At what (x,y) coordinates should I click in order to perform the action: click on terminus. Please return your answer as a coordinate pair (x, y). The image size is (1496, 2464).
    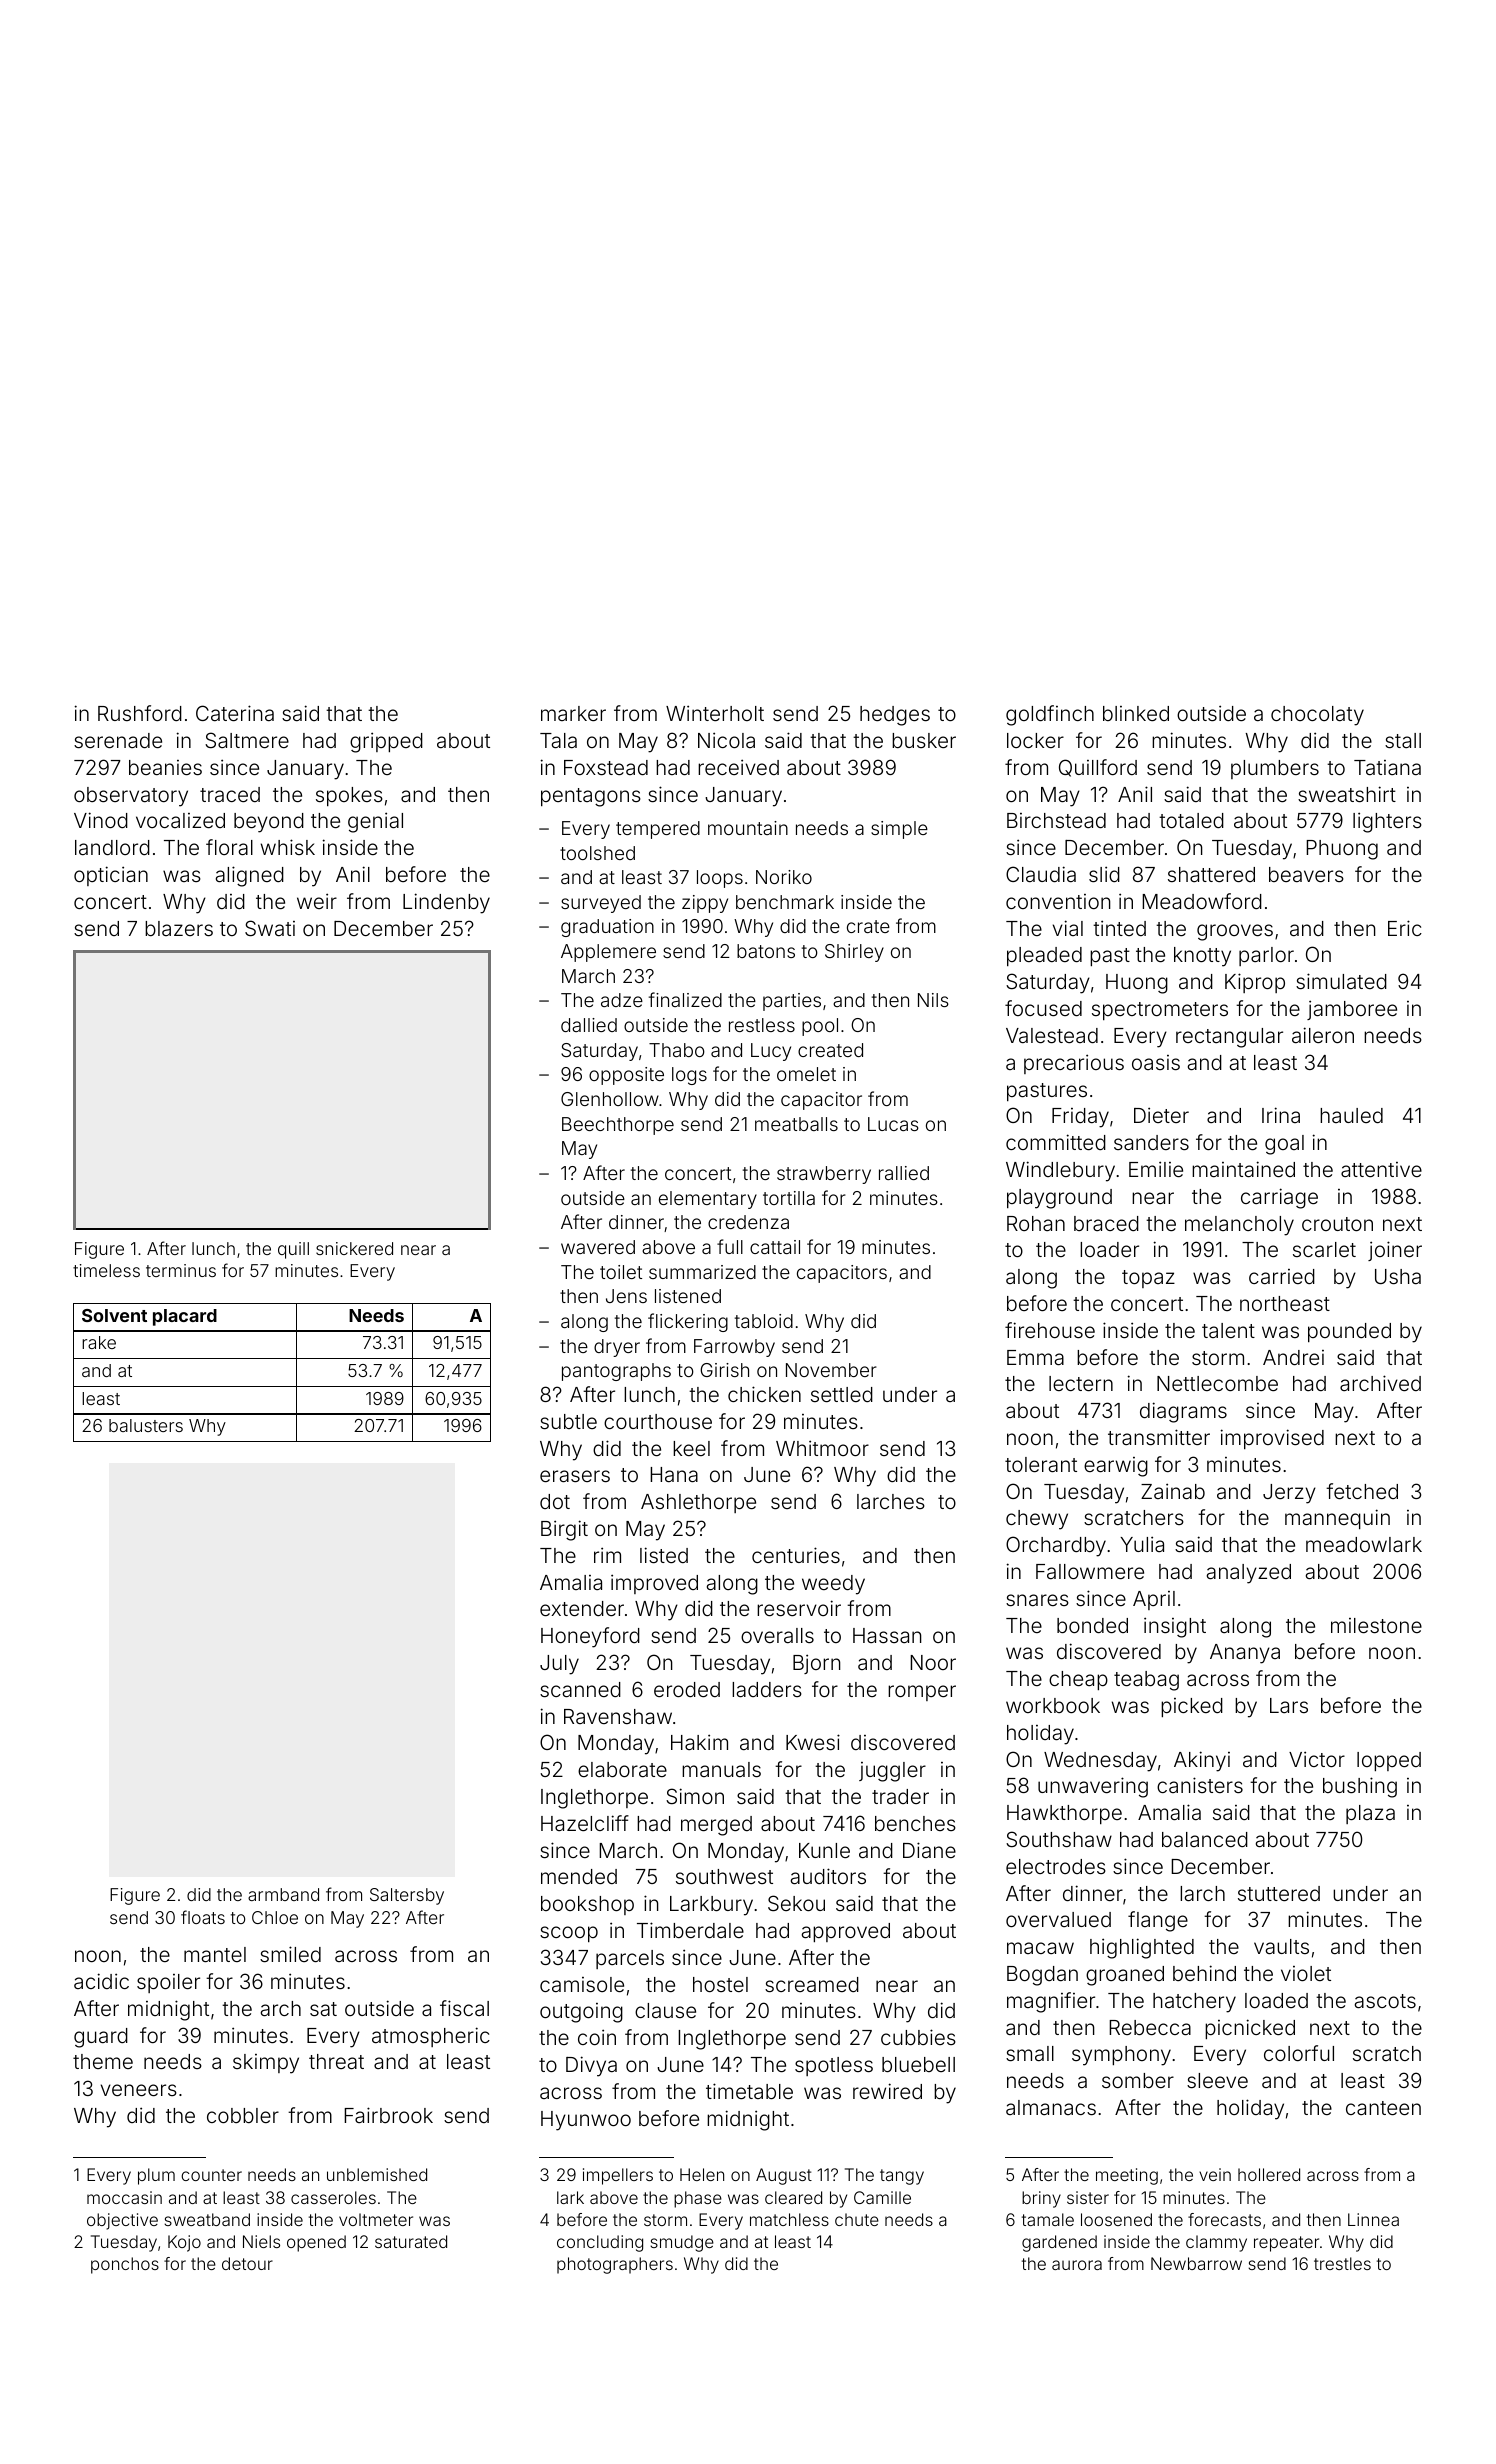
    Looking at the image, I should click on (181, 1270).
